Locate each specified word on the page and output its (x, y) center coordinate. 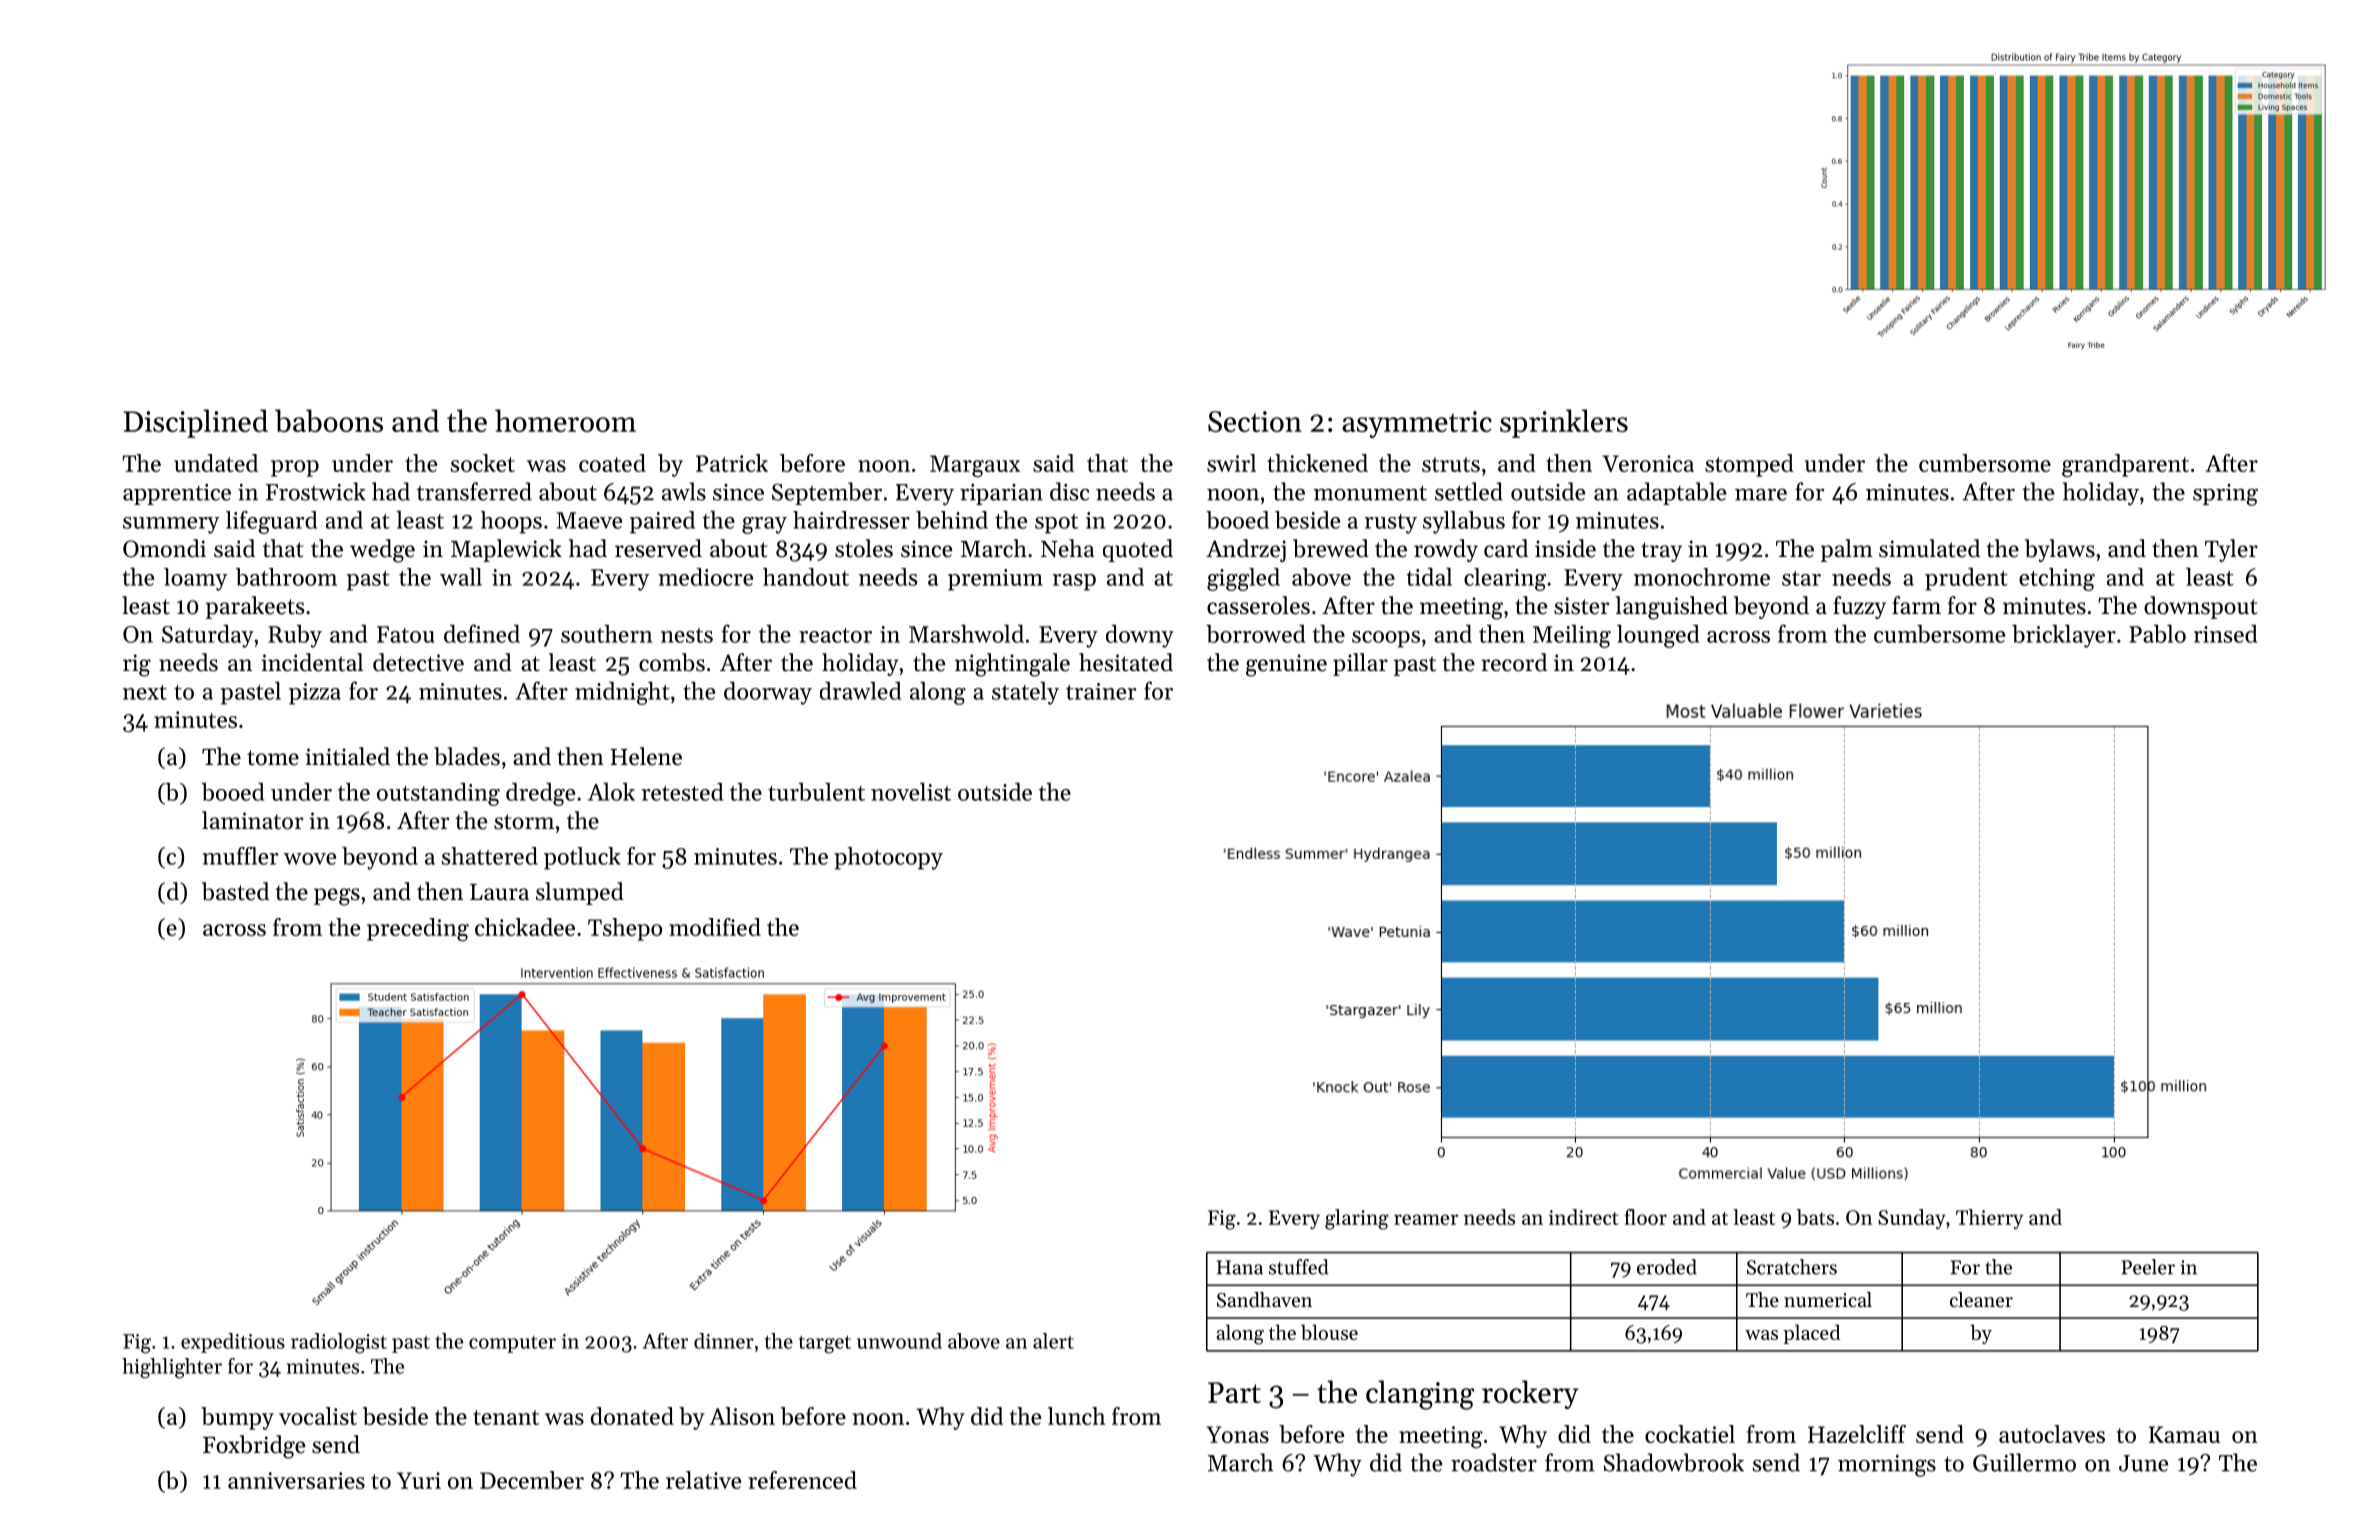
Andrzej (1246, 550)
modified (715, 927)
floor (1646, 1217)
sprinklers (1564, 423)
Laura (499, 892)
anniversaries (296, 1480)
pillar (1360, 664)
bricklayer (2064, 636)
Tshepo (625, 929)
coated (612, 463)
